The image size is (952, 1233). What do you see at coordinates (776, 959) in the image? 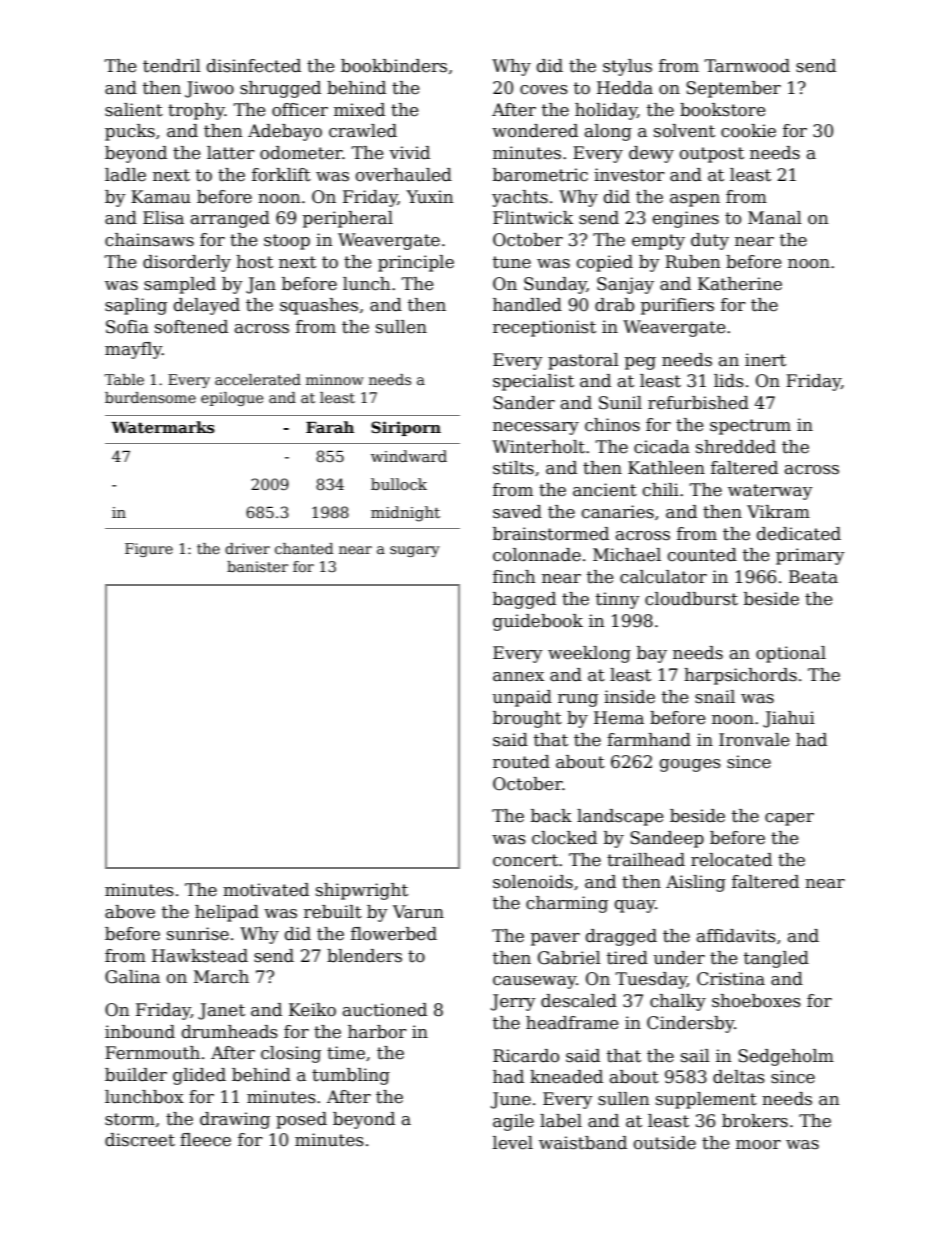
I see `tangled` at bounding box center [776, 959].
